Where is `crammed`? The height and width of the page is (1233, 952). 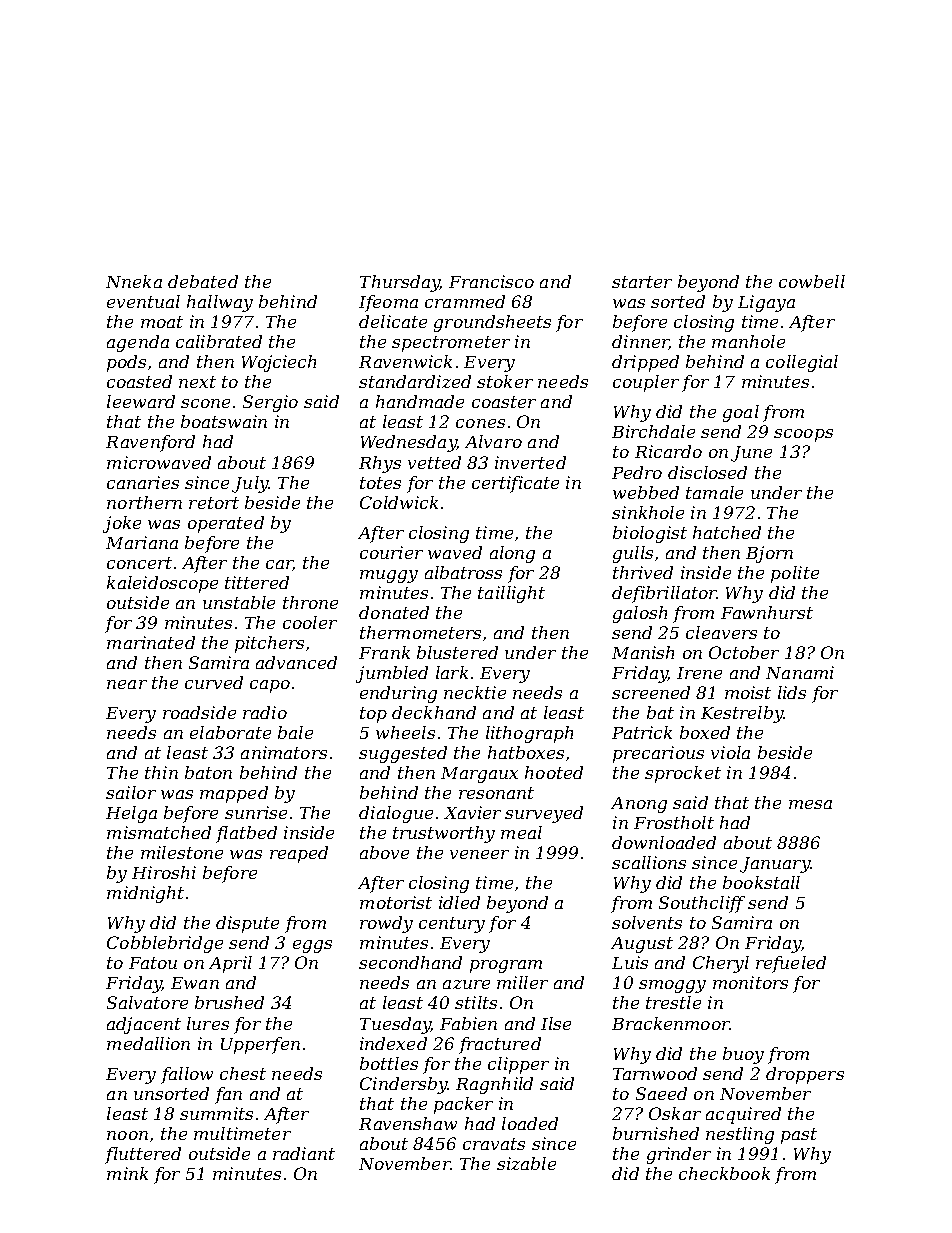 crammed is located at coordinates (465, 301).
